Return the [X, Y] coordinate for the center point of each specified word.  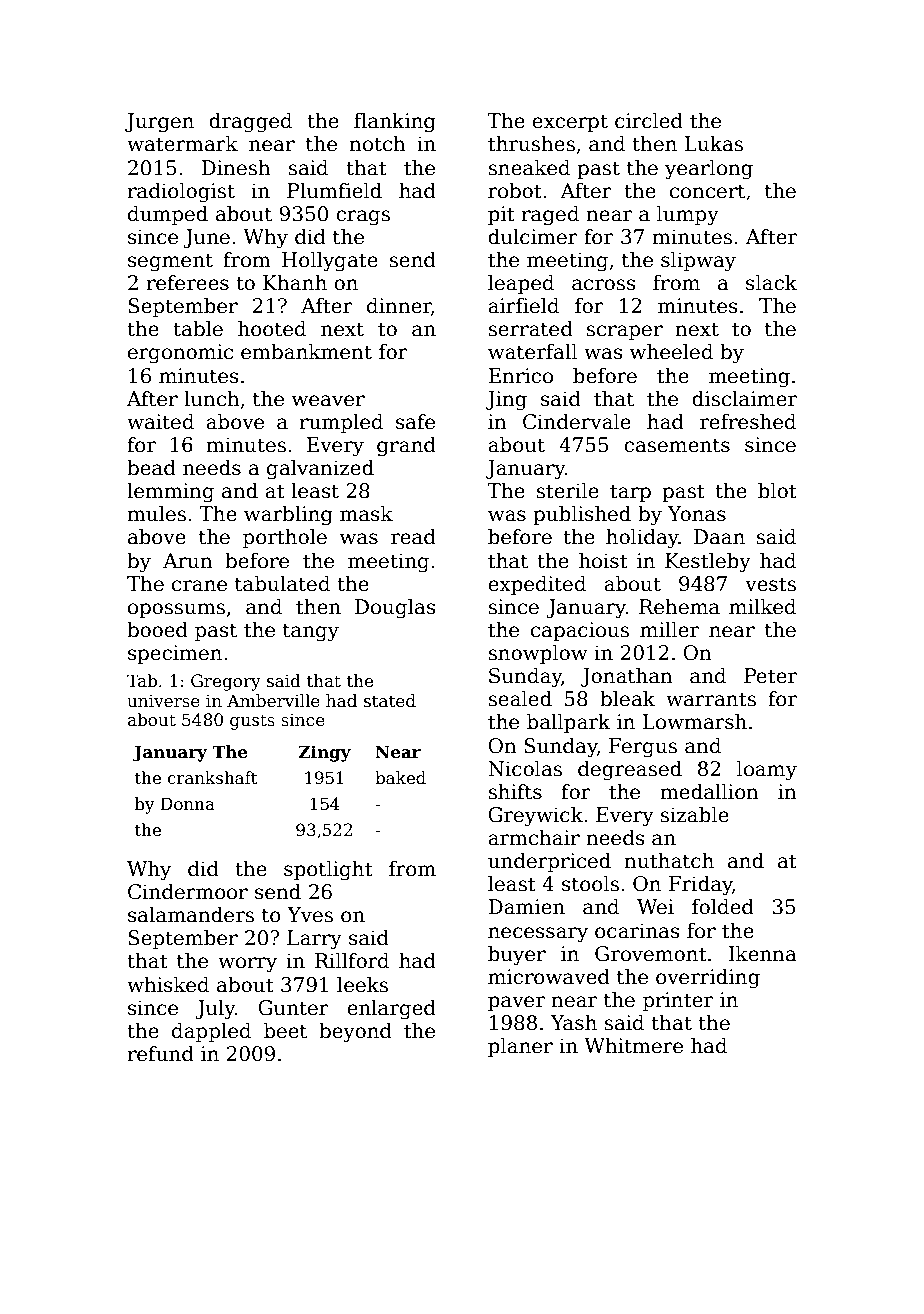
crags [363, 218]
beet [285, 1030]
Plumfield [334, 190]
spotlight [328, 870]
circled [649, 120]
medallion [709, 791]
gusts [252, 722]
